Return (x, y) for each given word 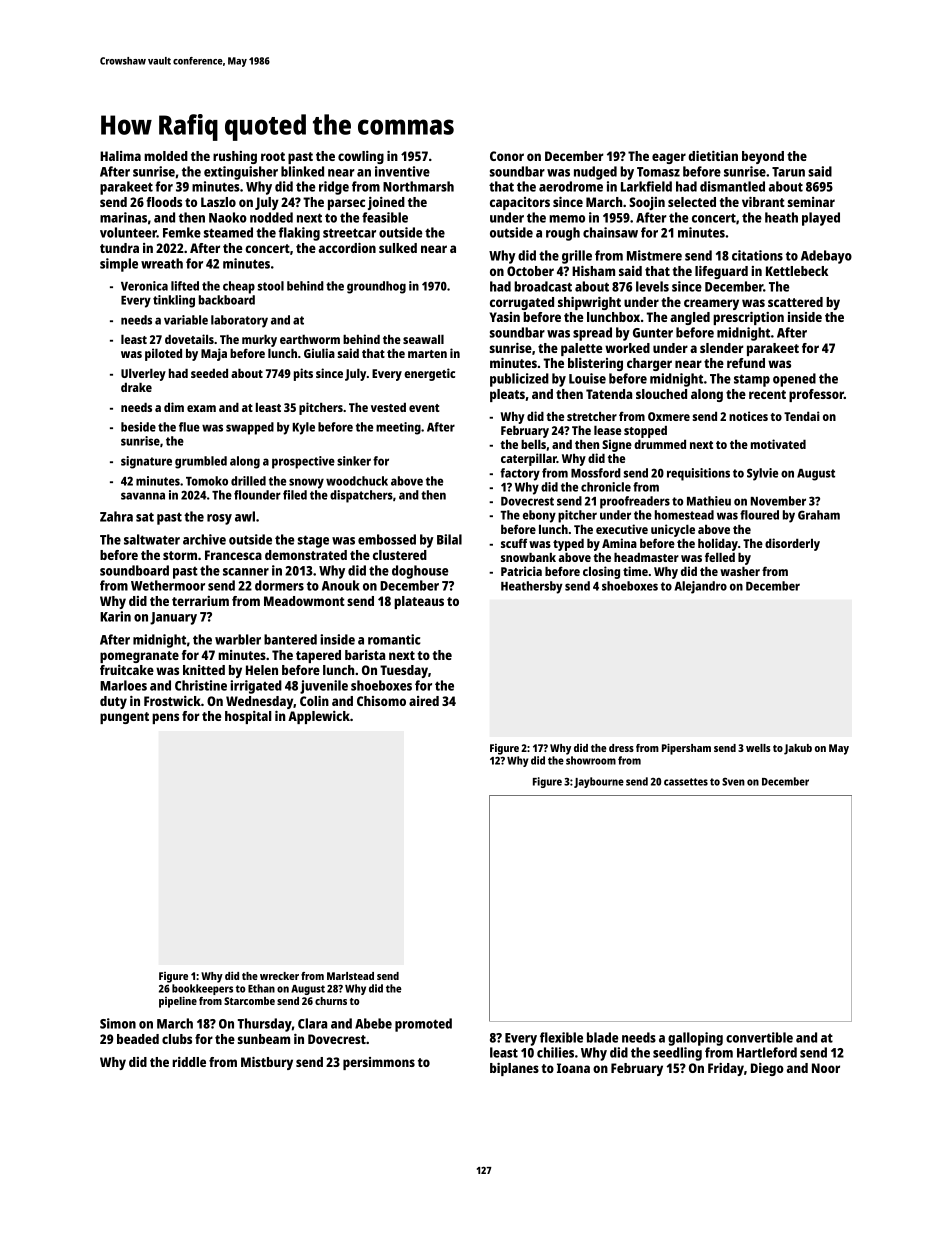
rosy (219, 519)
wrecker (279, 976)
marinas (123, 217)
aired (424, 701)
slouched (661, 394)
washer (740, 571)
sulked (398, 248)
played (821, 219)
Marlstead (350, 976)
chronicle (606, 487)
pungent (124, 718)
